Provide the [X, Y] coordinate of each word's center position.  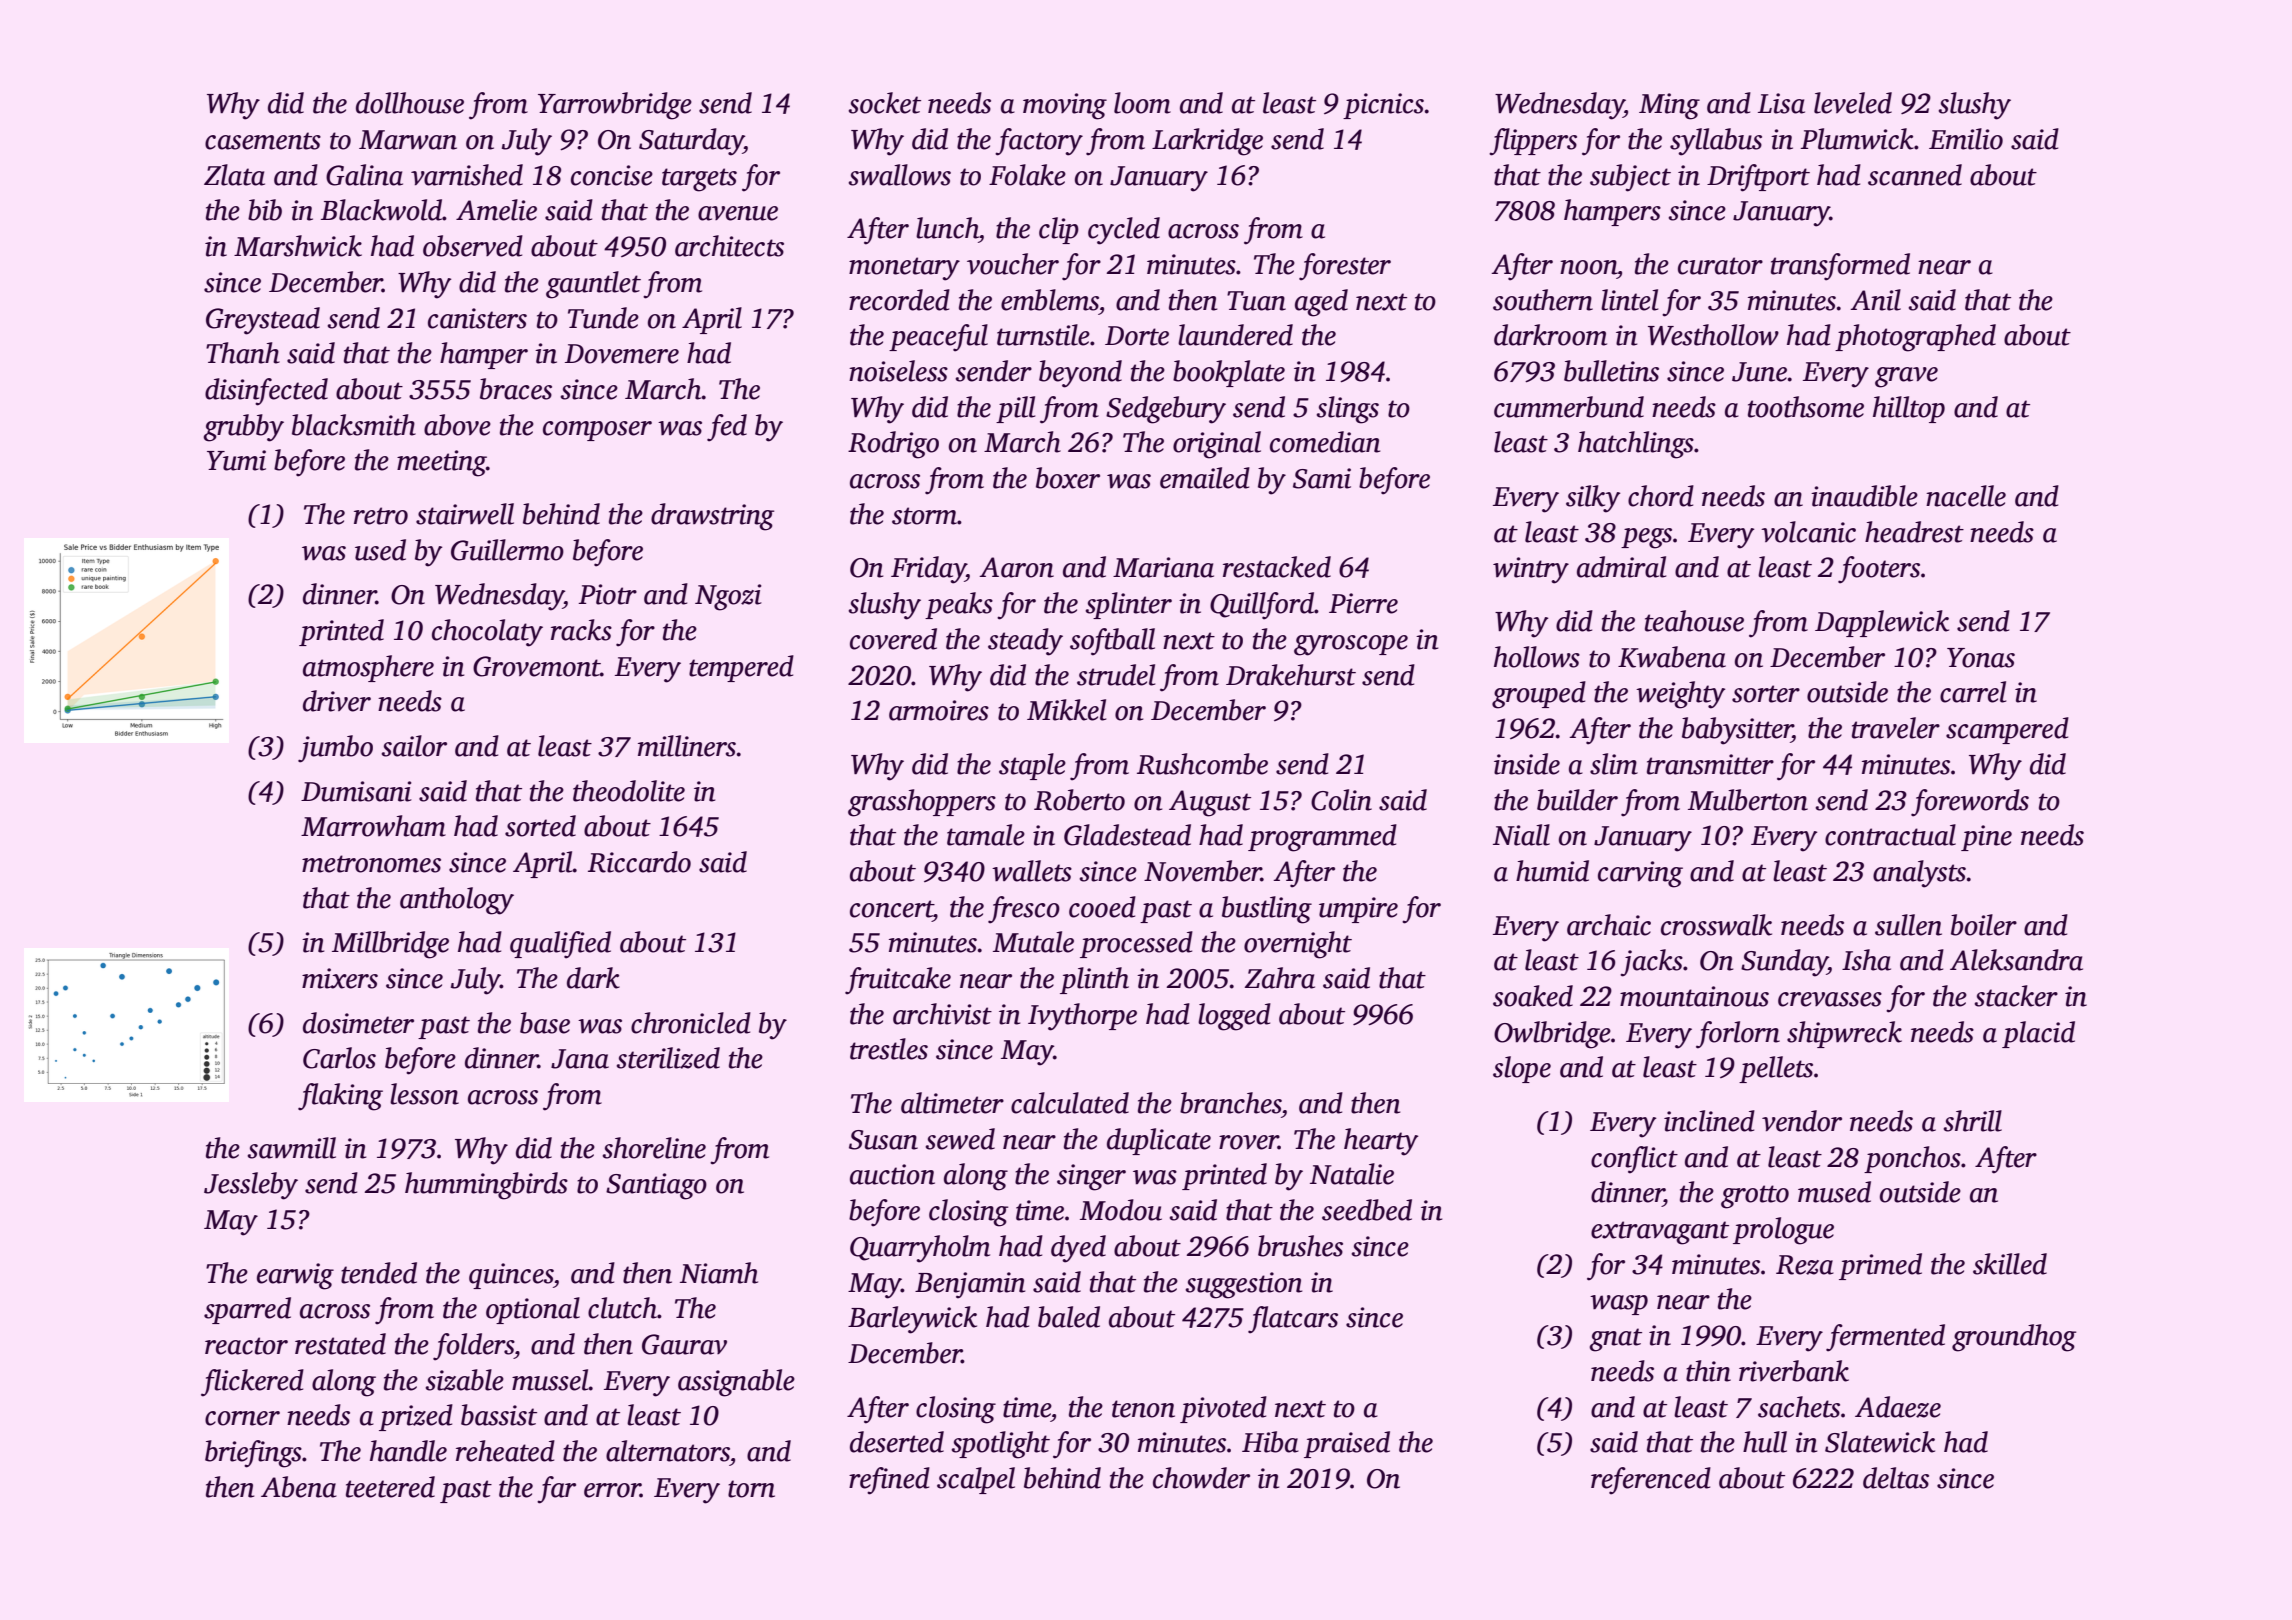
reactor [246, 1346]
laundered [1235, 335]
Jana [580, 1059]
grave [1906, 377]
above [457, 425]
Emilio [1966, 139]
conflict [1634, 1160]
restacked [1277, 567]
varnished [467, 175]
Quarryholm [920, 1249]
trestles [889, 1049]
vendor [1802, 1121]
